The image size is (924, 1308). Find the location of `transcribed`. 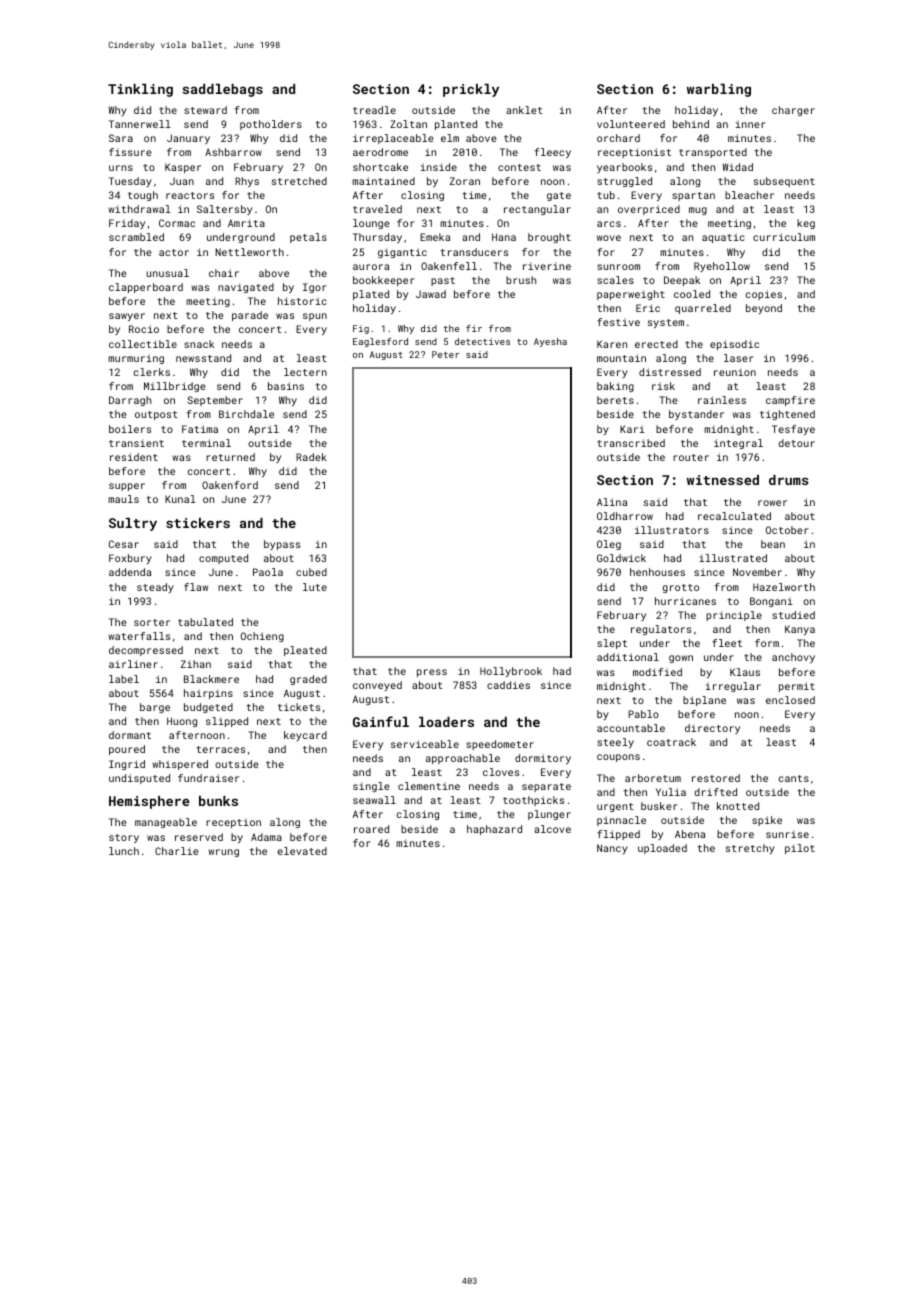

transcribed is located at coordinates (631, 443).
